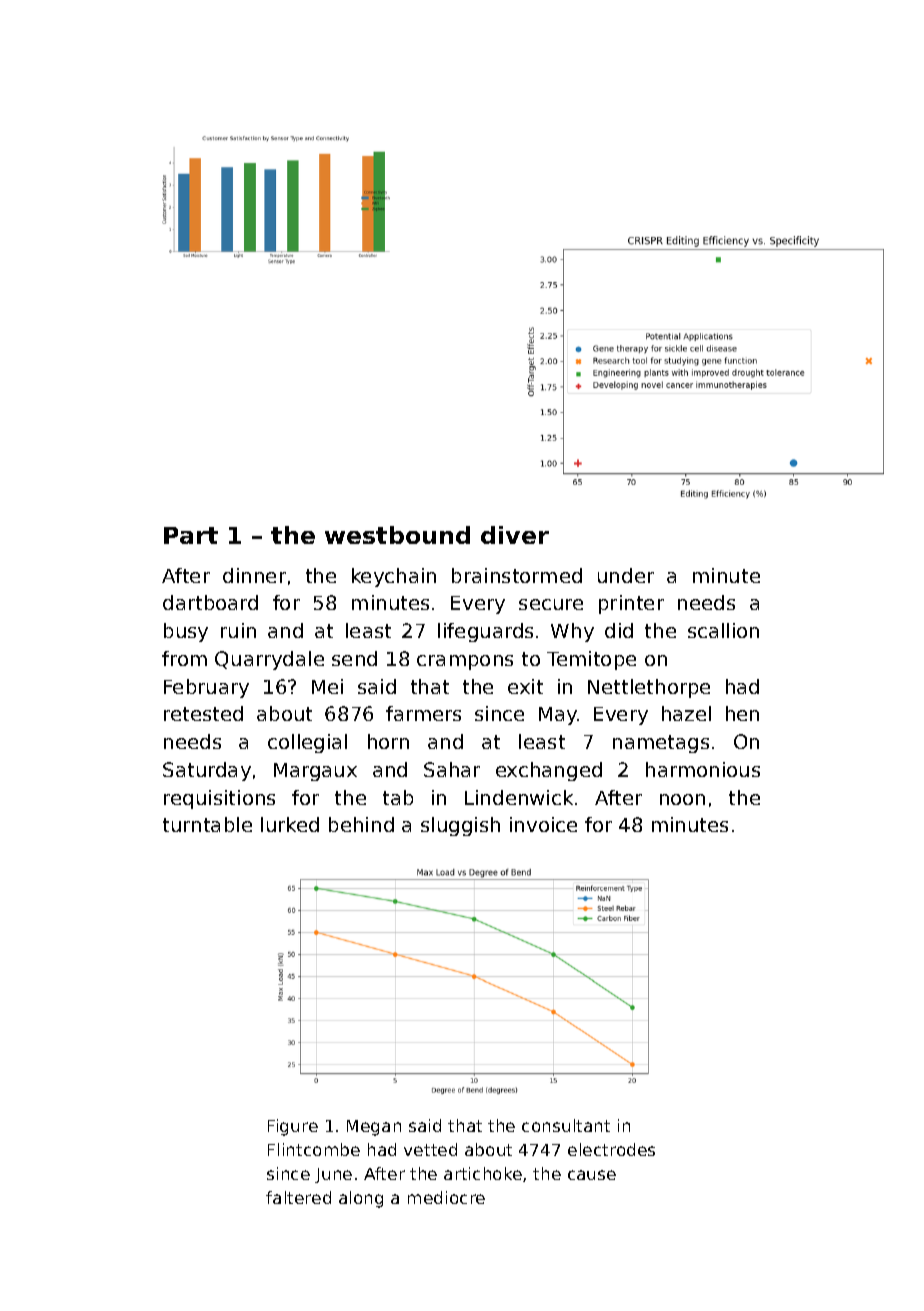  I want to click on keychain, so click(394, 577).
